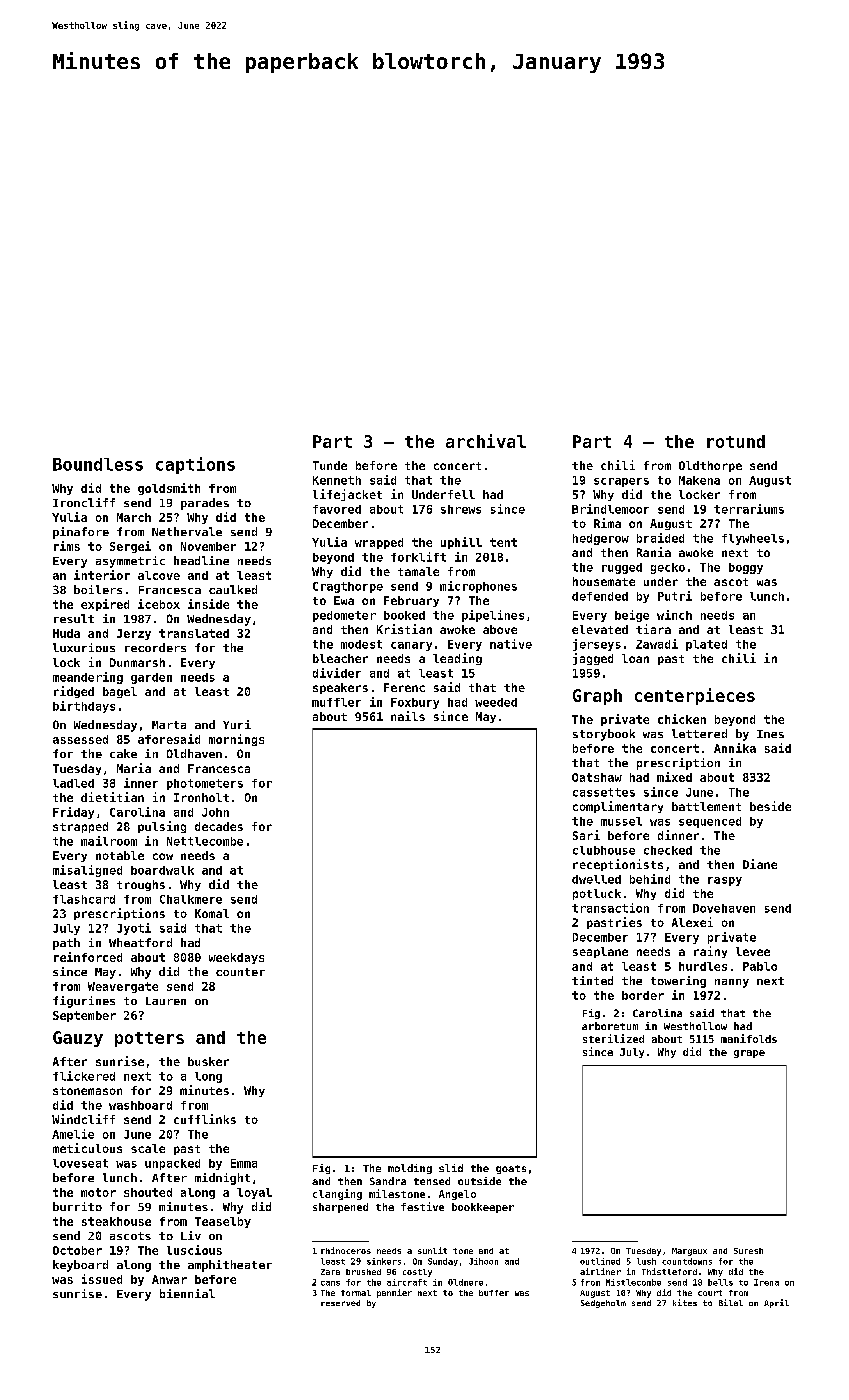 The image size is (849, 1400). I want to click on muffler, so click(336, 702).
